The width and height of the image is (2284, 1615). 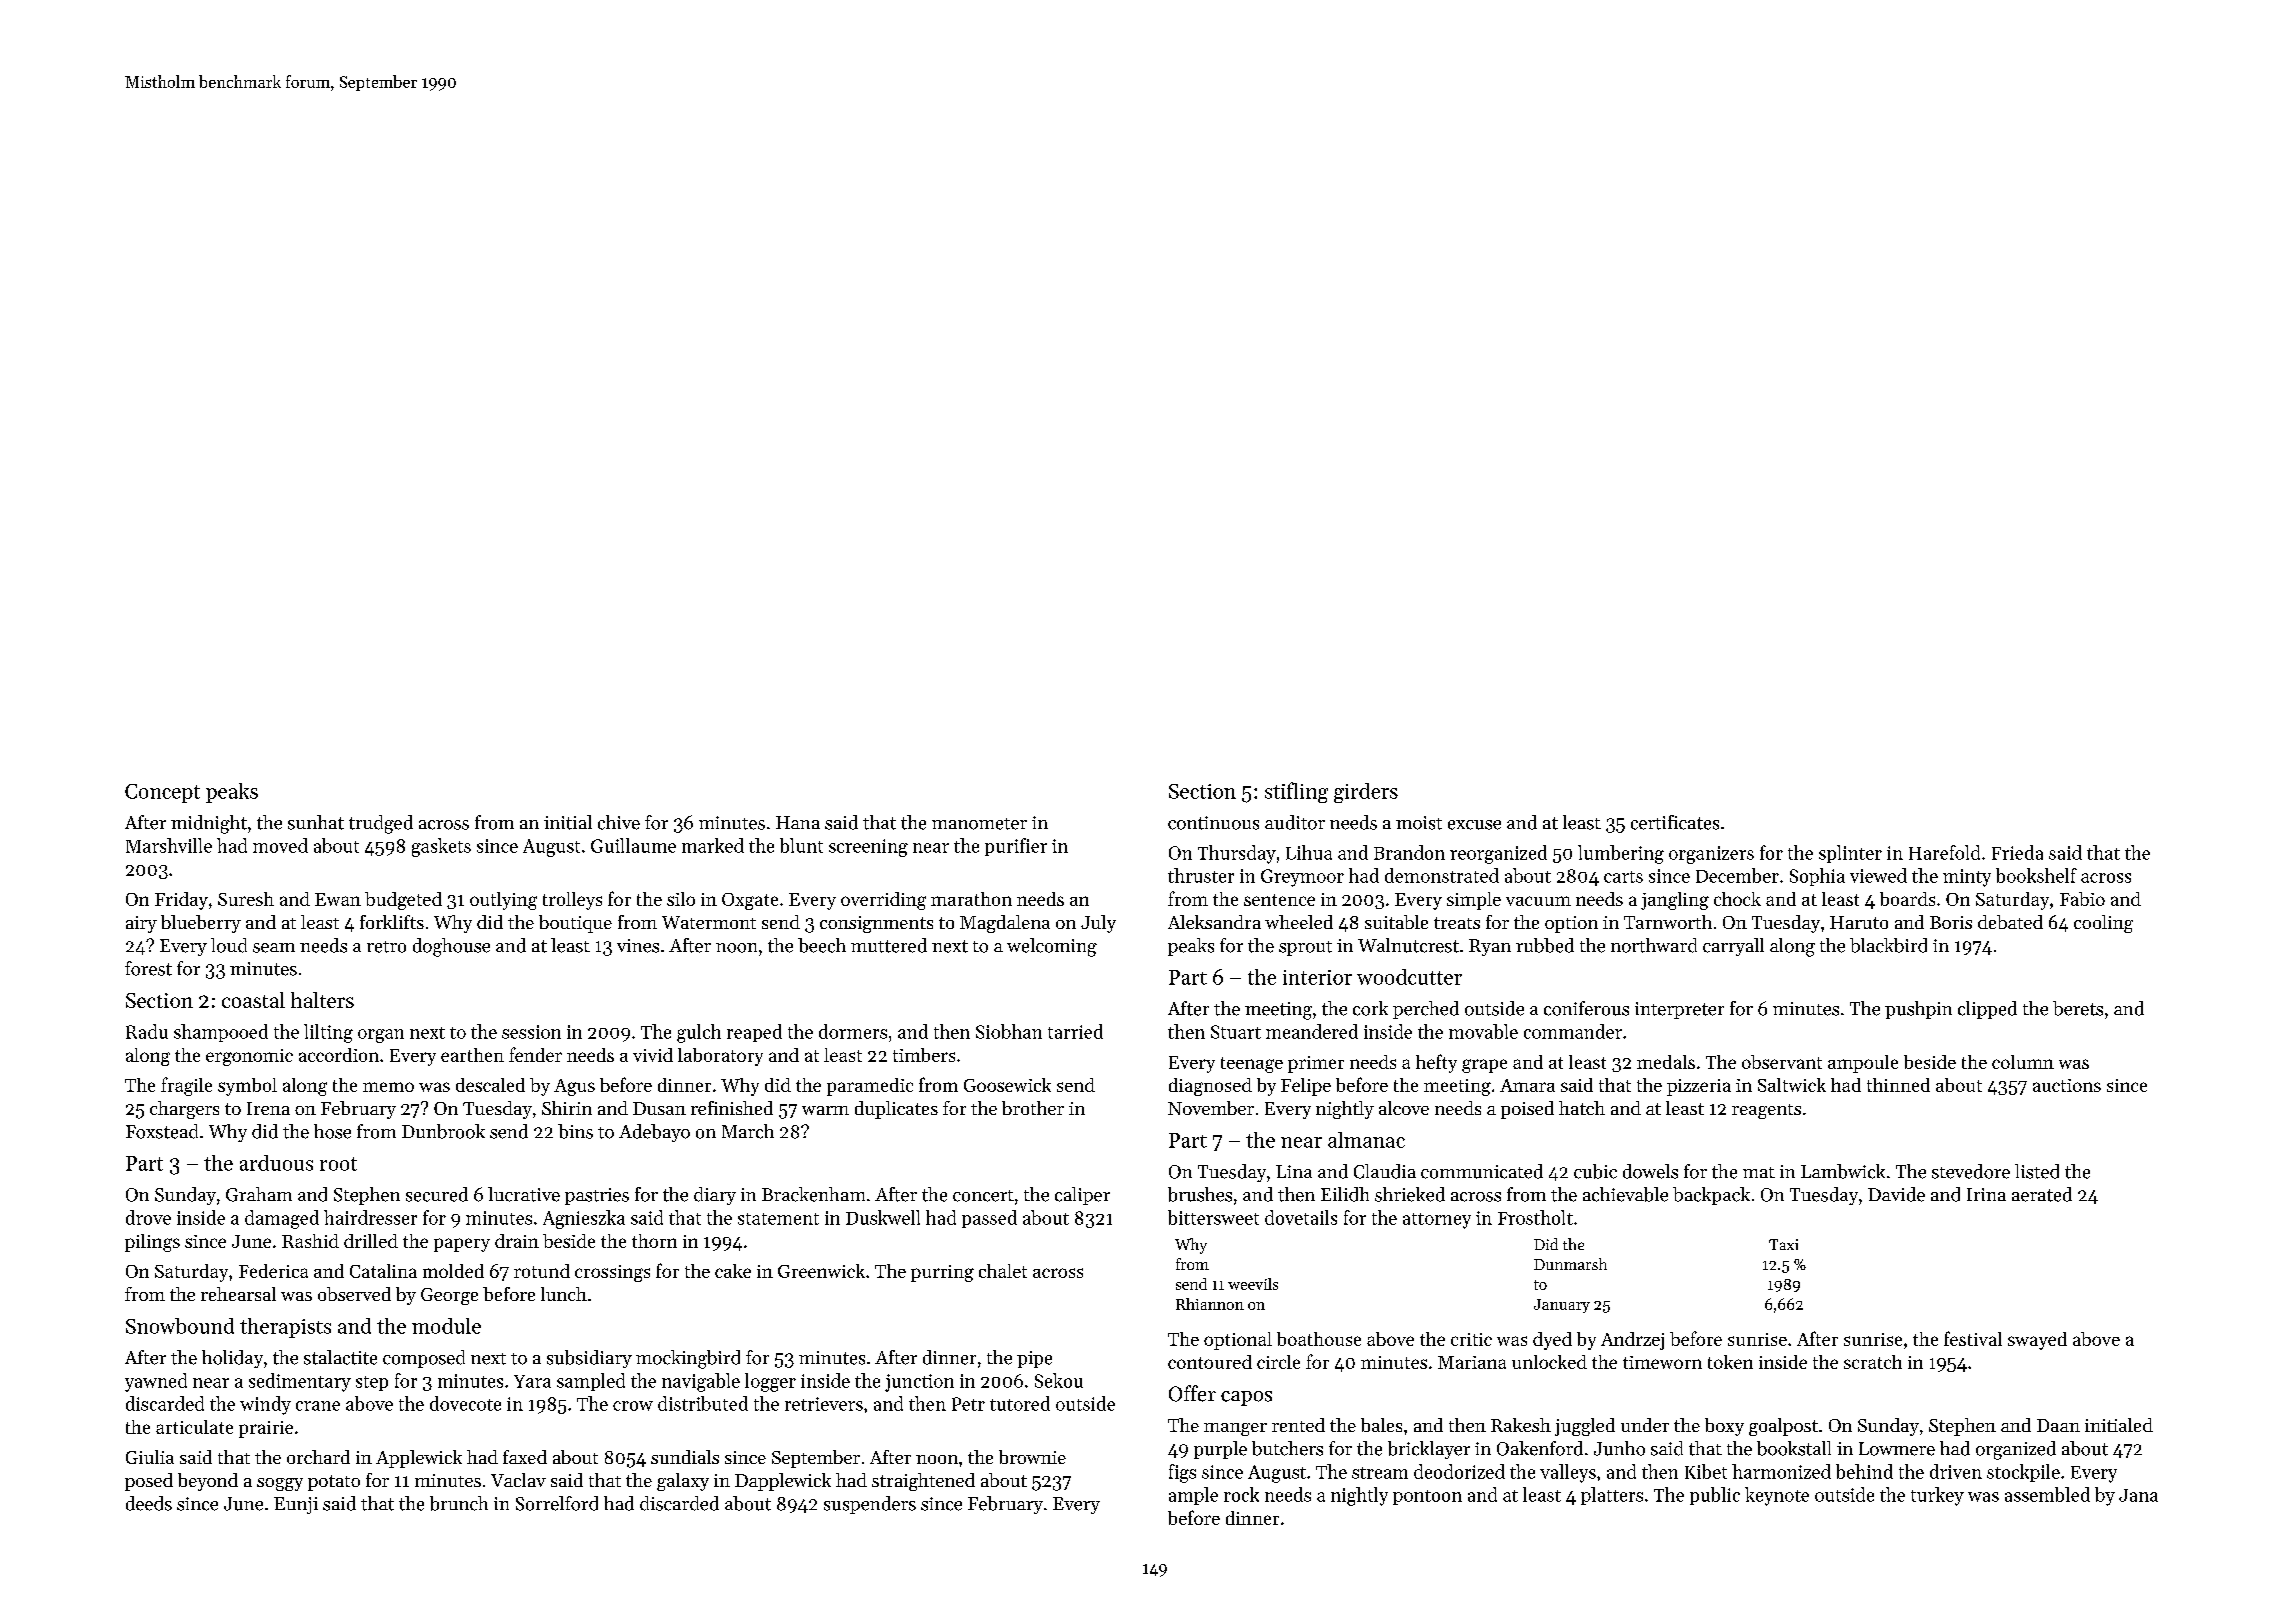 What do you see at coordinates (184, 1110) in the image?
I see `chargers` at bounding box center [184, 1110].
